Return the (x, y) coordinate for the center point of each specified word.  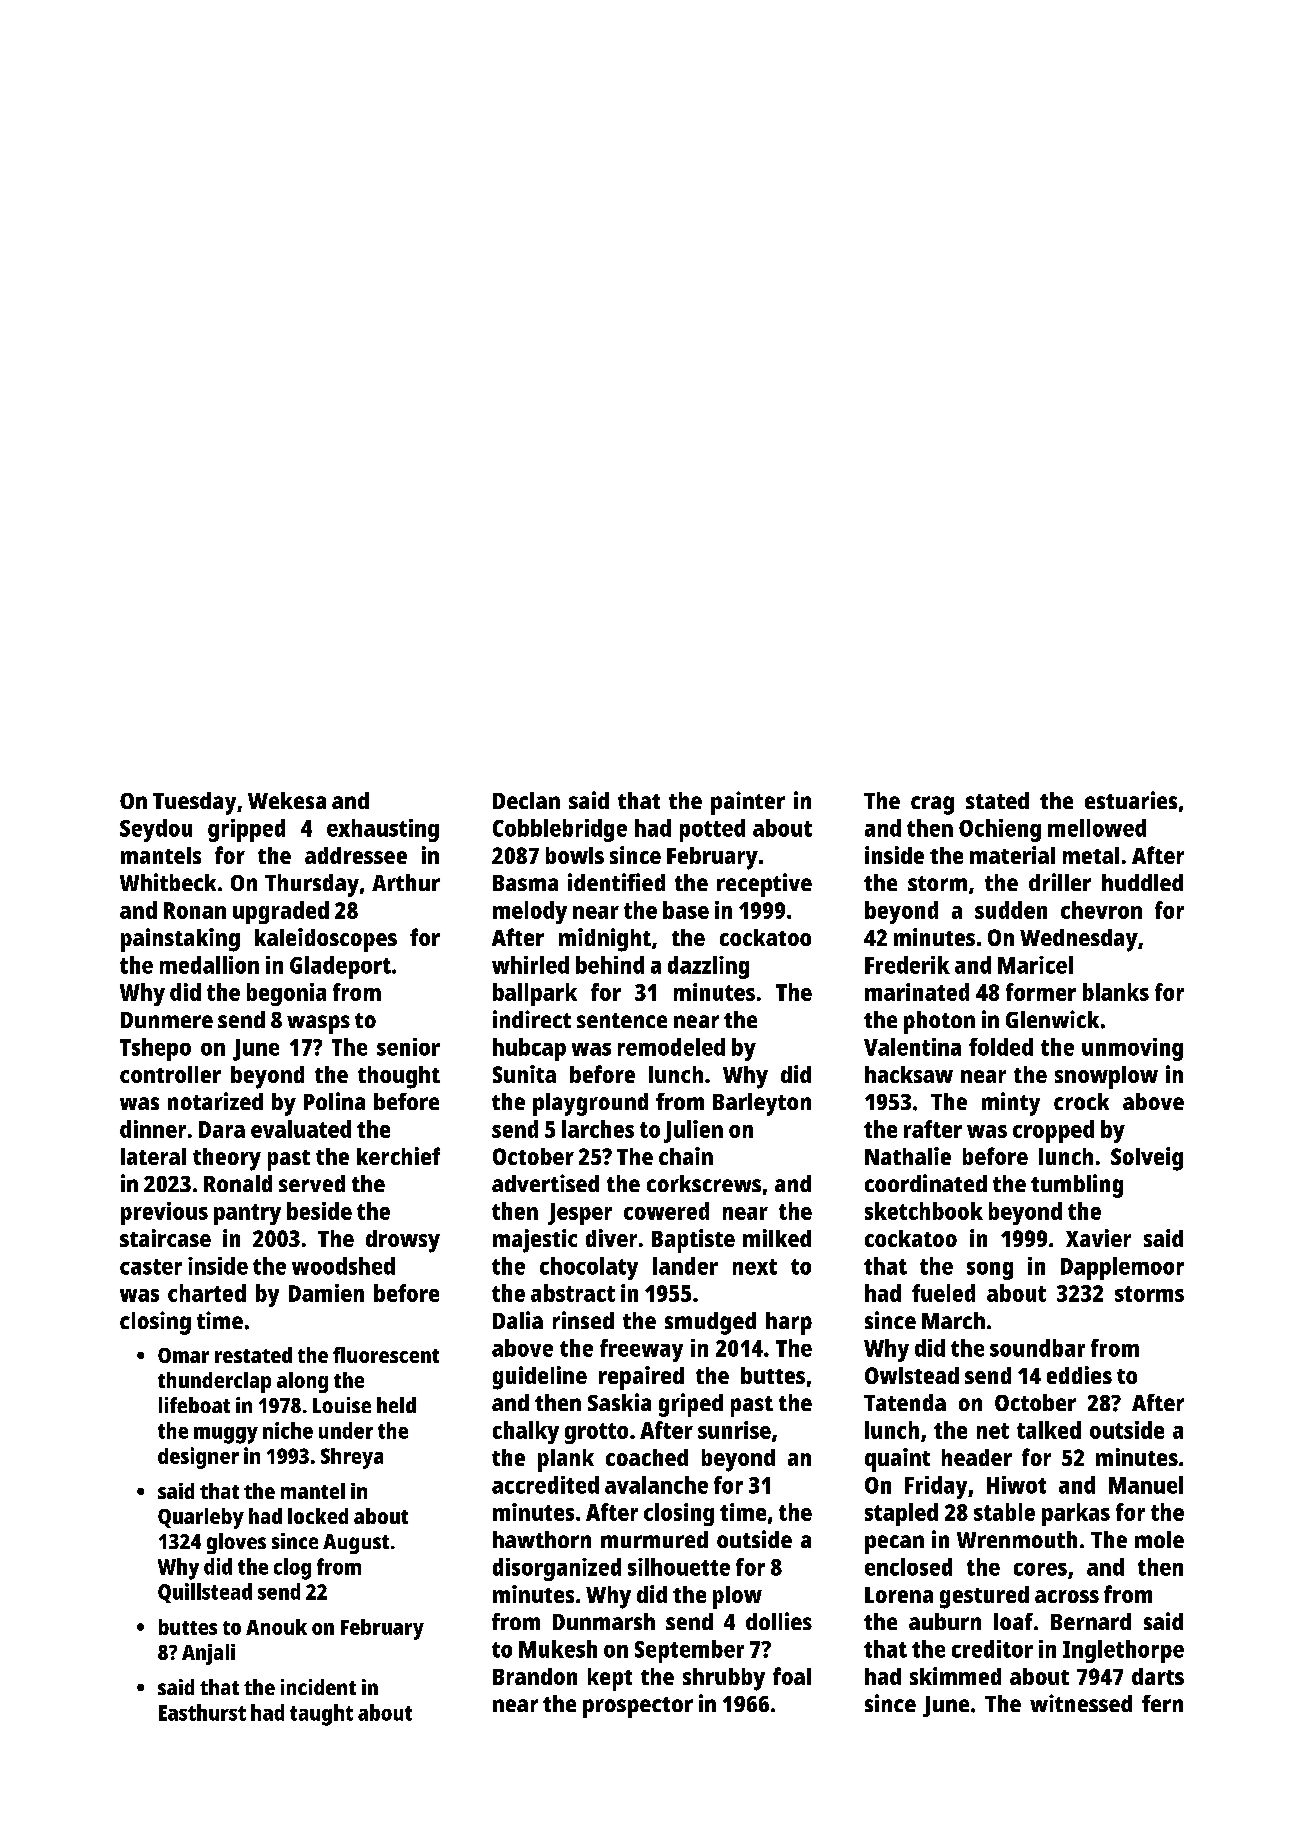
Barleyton (762, 1104)
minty (1011, 1104)
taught (321, 1715)
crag (932, 805)
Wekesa (287, 800)
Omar (183, 1355)
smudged (710, 1323)
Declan (526, 800)
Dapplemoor (1122, 1268)
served (312, 1183)
